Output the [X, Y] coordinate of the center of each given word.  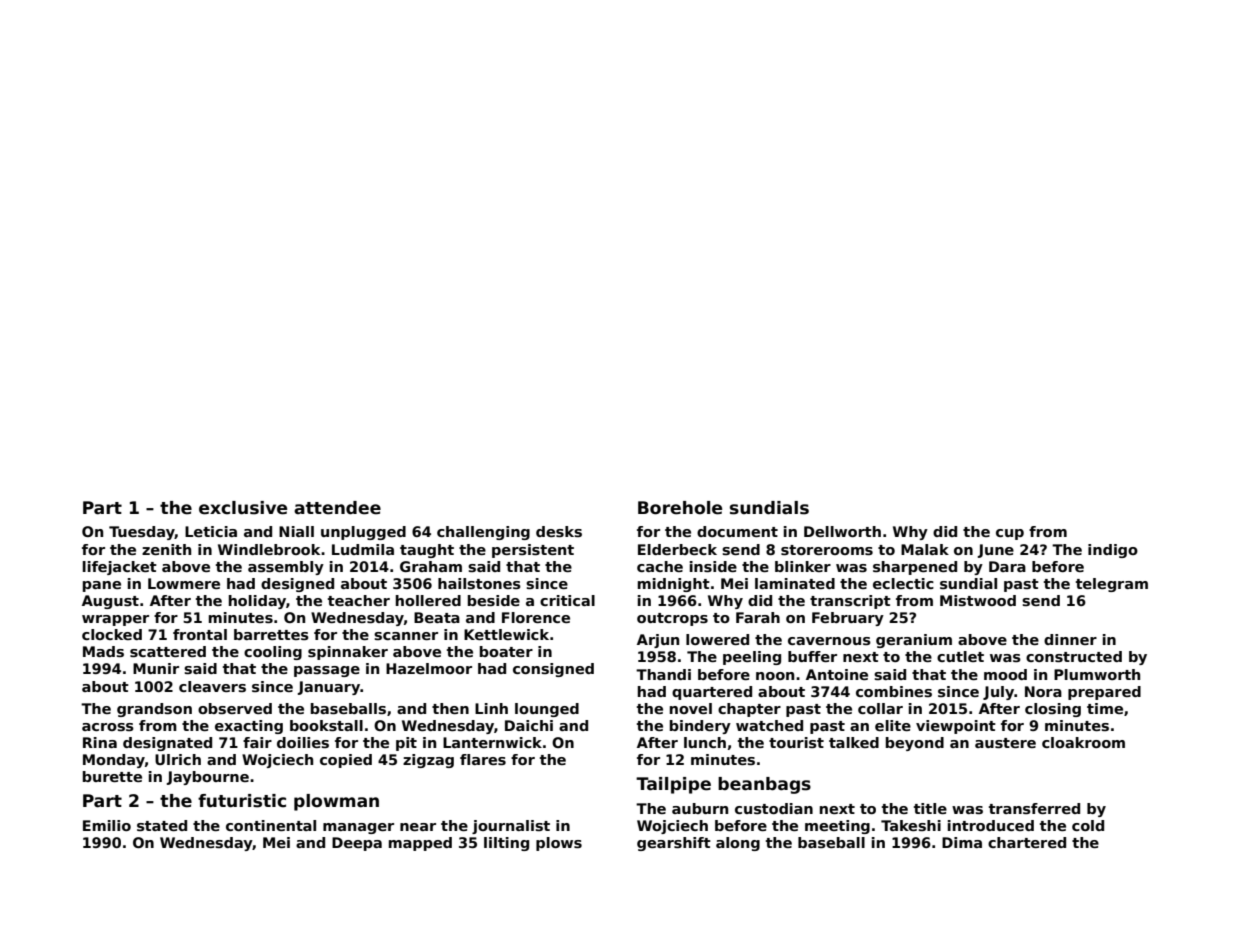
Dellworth [842, 531]
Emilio [107, 825]
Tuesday [142, 533]
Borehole [680, 508]
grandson [154, 710]
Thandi [663, 674]
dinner [1070, 639]
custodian [774, 808]
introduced [991, 825]
